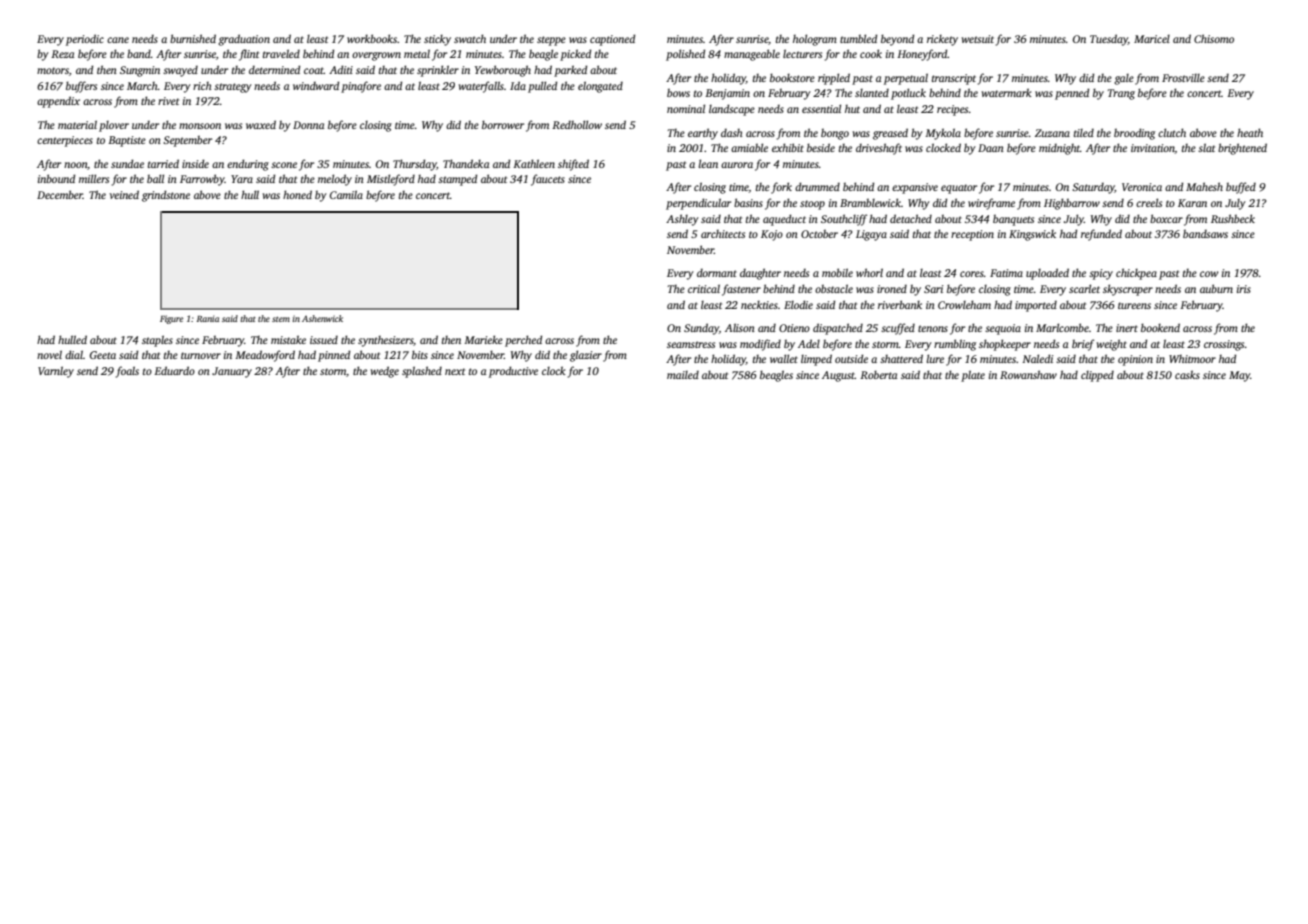 The height and width of the screenshot is (924, 1308). Describe the element at coordinates (727, 94) in the screenshot. I see `Benjamin` at that location.
